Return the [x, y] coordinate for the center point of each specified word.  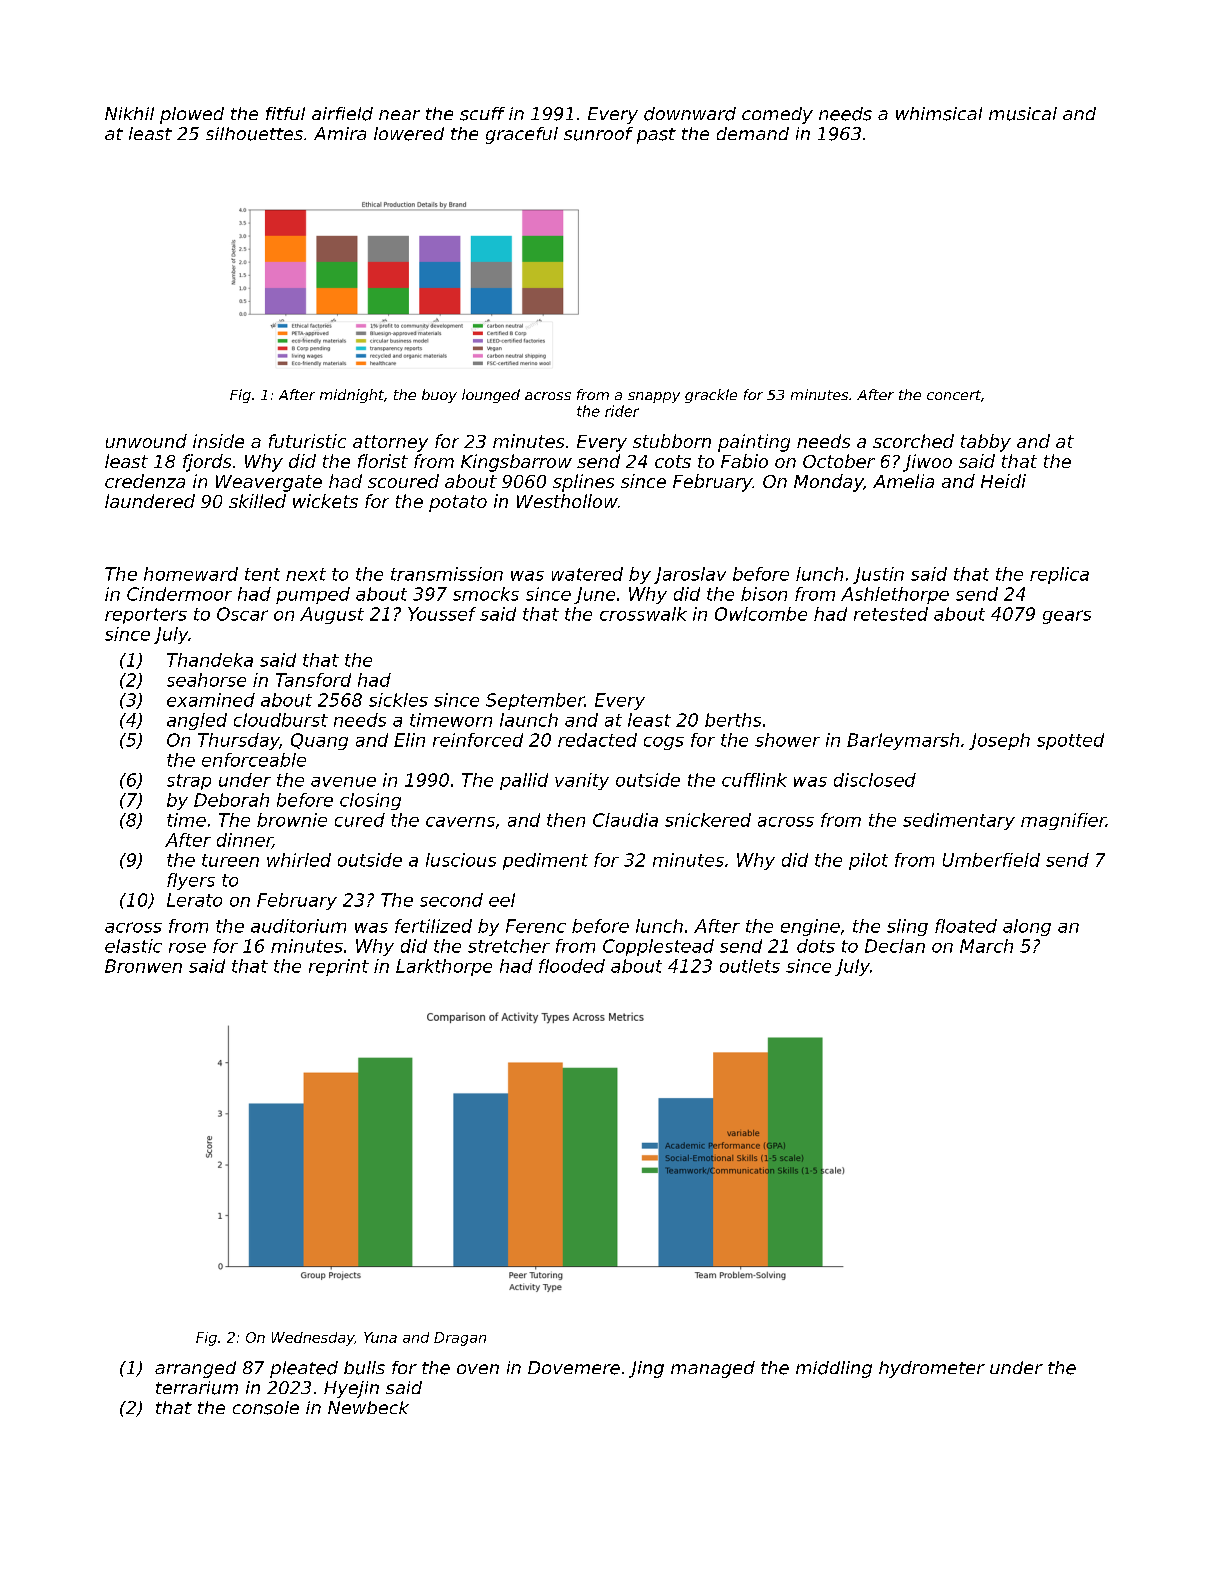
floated [966, 926]
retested [891, 614]
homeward [191, 574]
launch [529, 720]
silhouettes [254, 134]
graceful [522, 135]
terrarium [197, 1388]
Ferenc [536, 926]
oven [478, 1369]
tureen [230, 860]
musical [1023, 114]
